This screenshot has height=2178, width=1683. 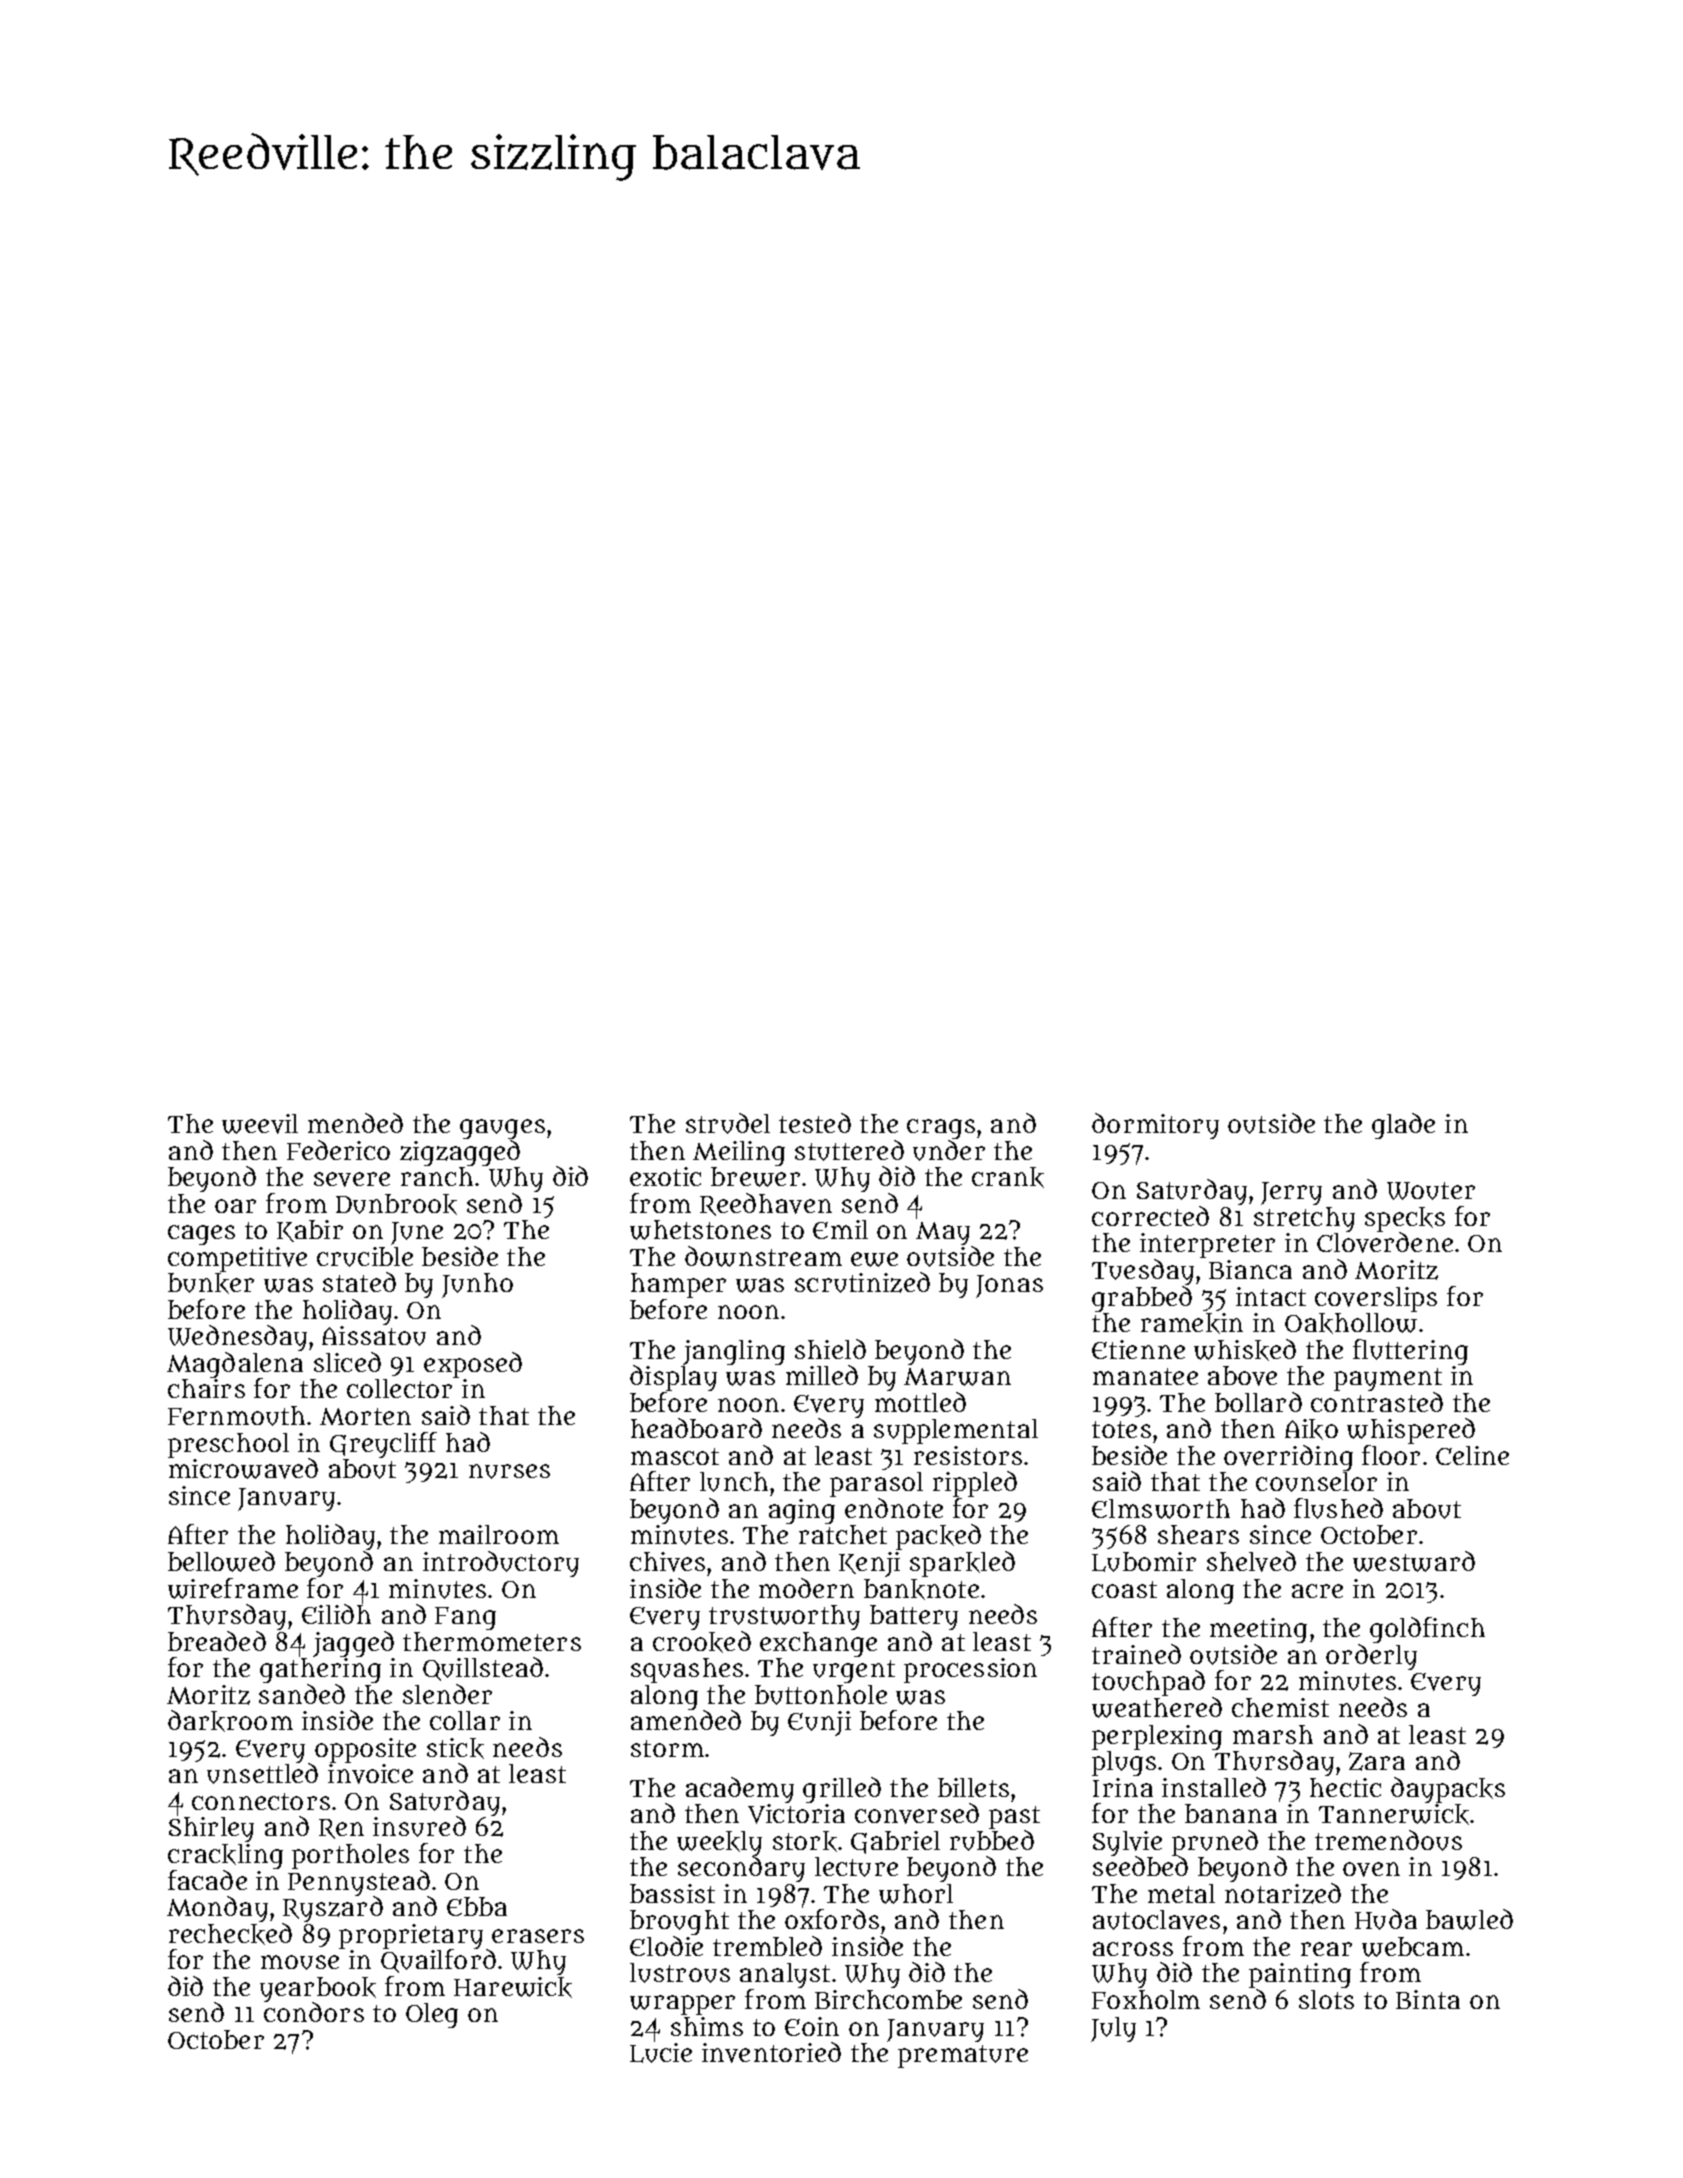 I want to click on Greycliff, so click(x=383, y=1445).
